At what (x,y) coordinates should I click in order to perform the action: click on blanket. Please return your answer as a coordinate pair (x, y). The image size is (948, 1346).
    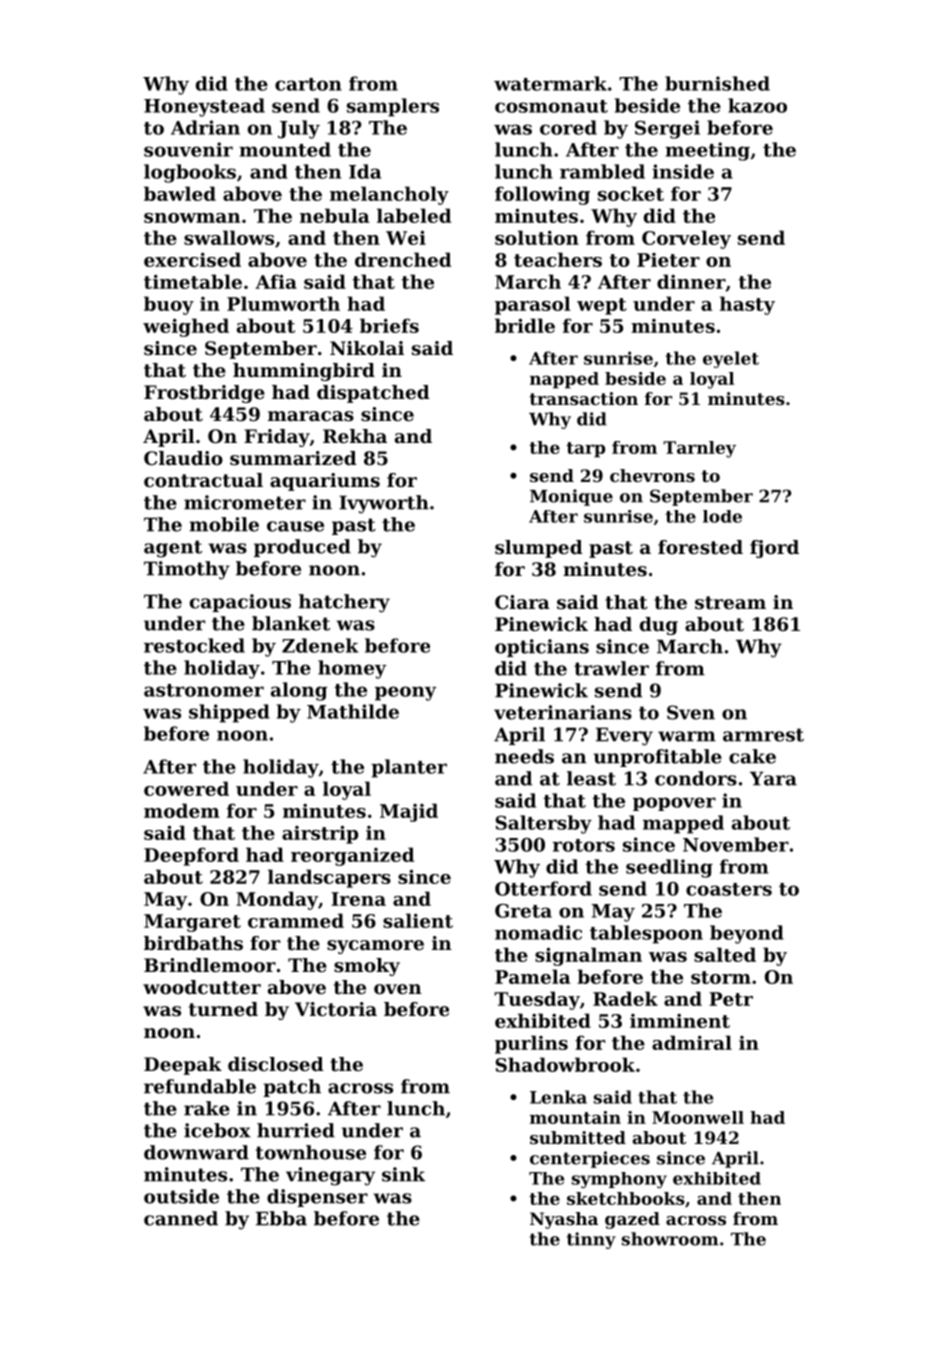
    Looking at the image, I should click on (291, 623).
